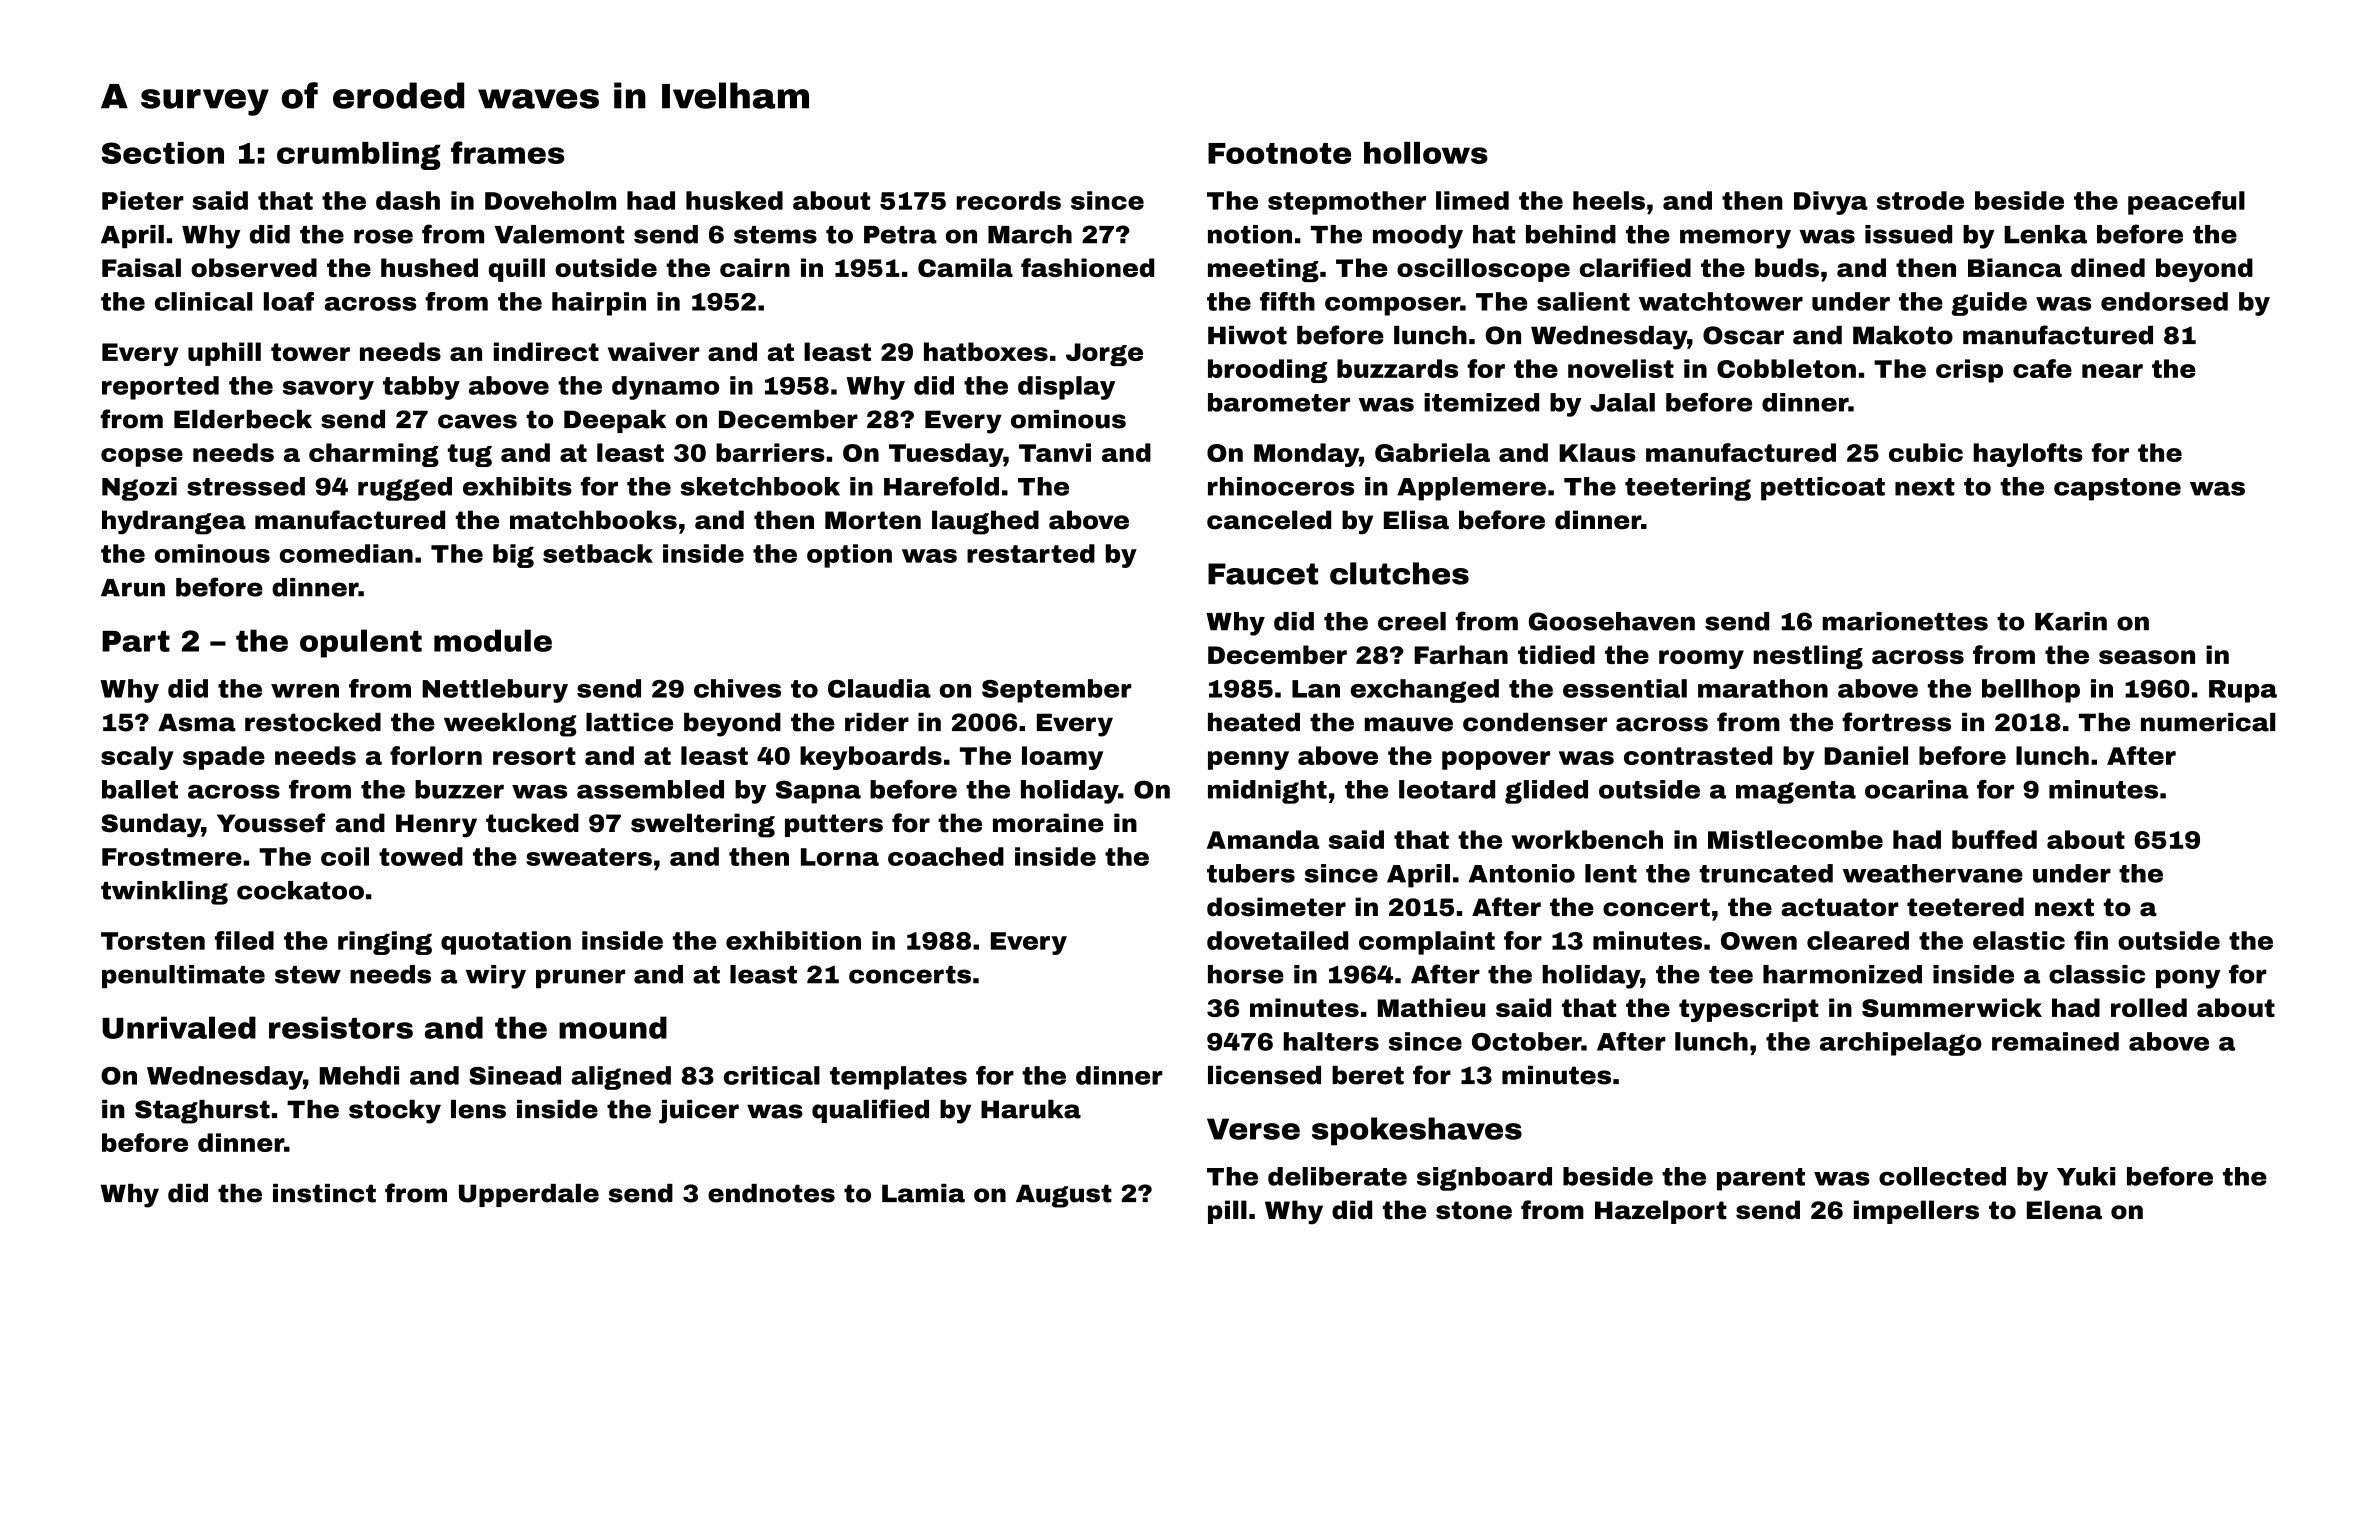  What do you see at coordinates (1808, 657) in the image?
I see `nestling` at bounding box center [1808, 657].
